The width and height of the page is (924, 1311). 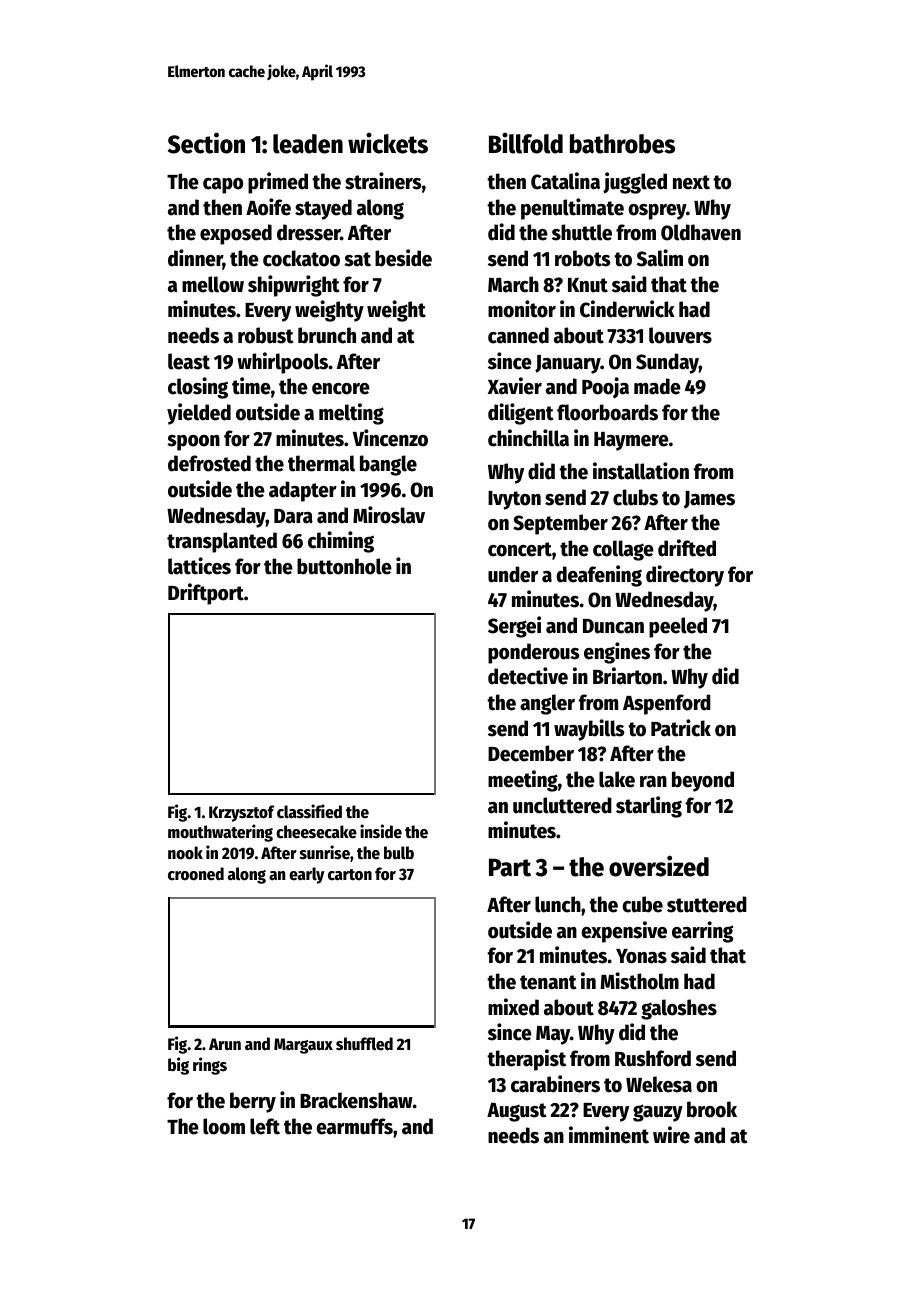 I want to click on beside, so click(x=403, y=258).
